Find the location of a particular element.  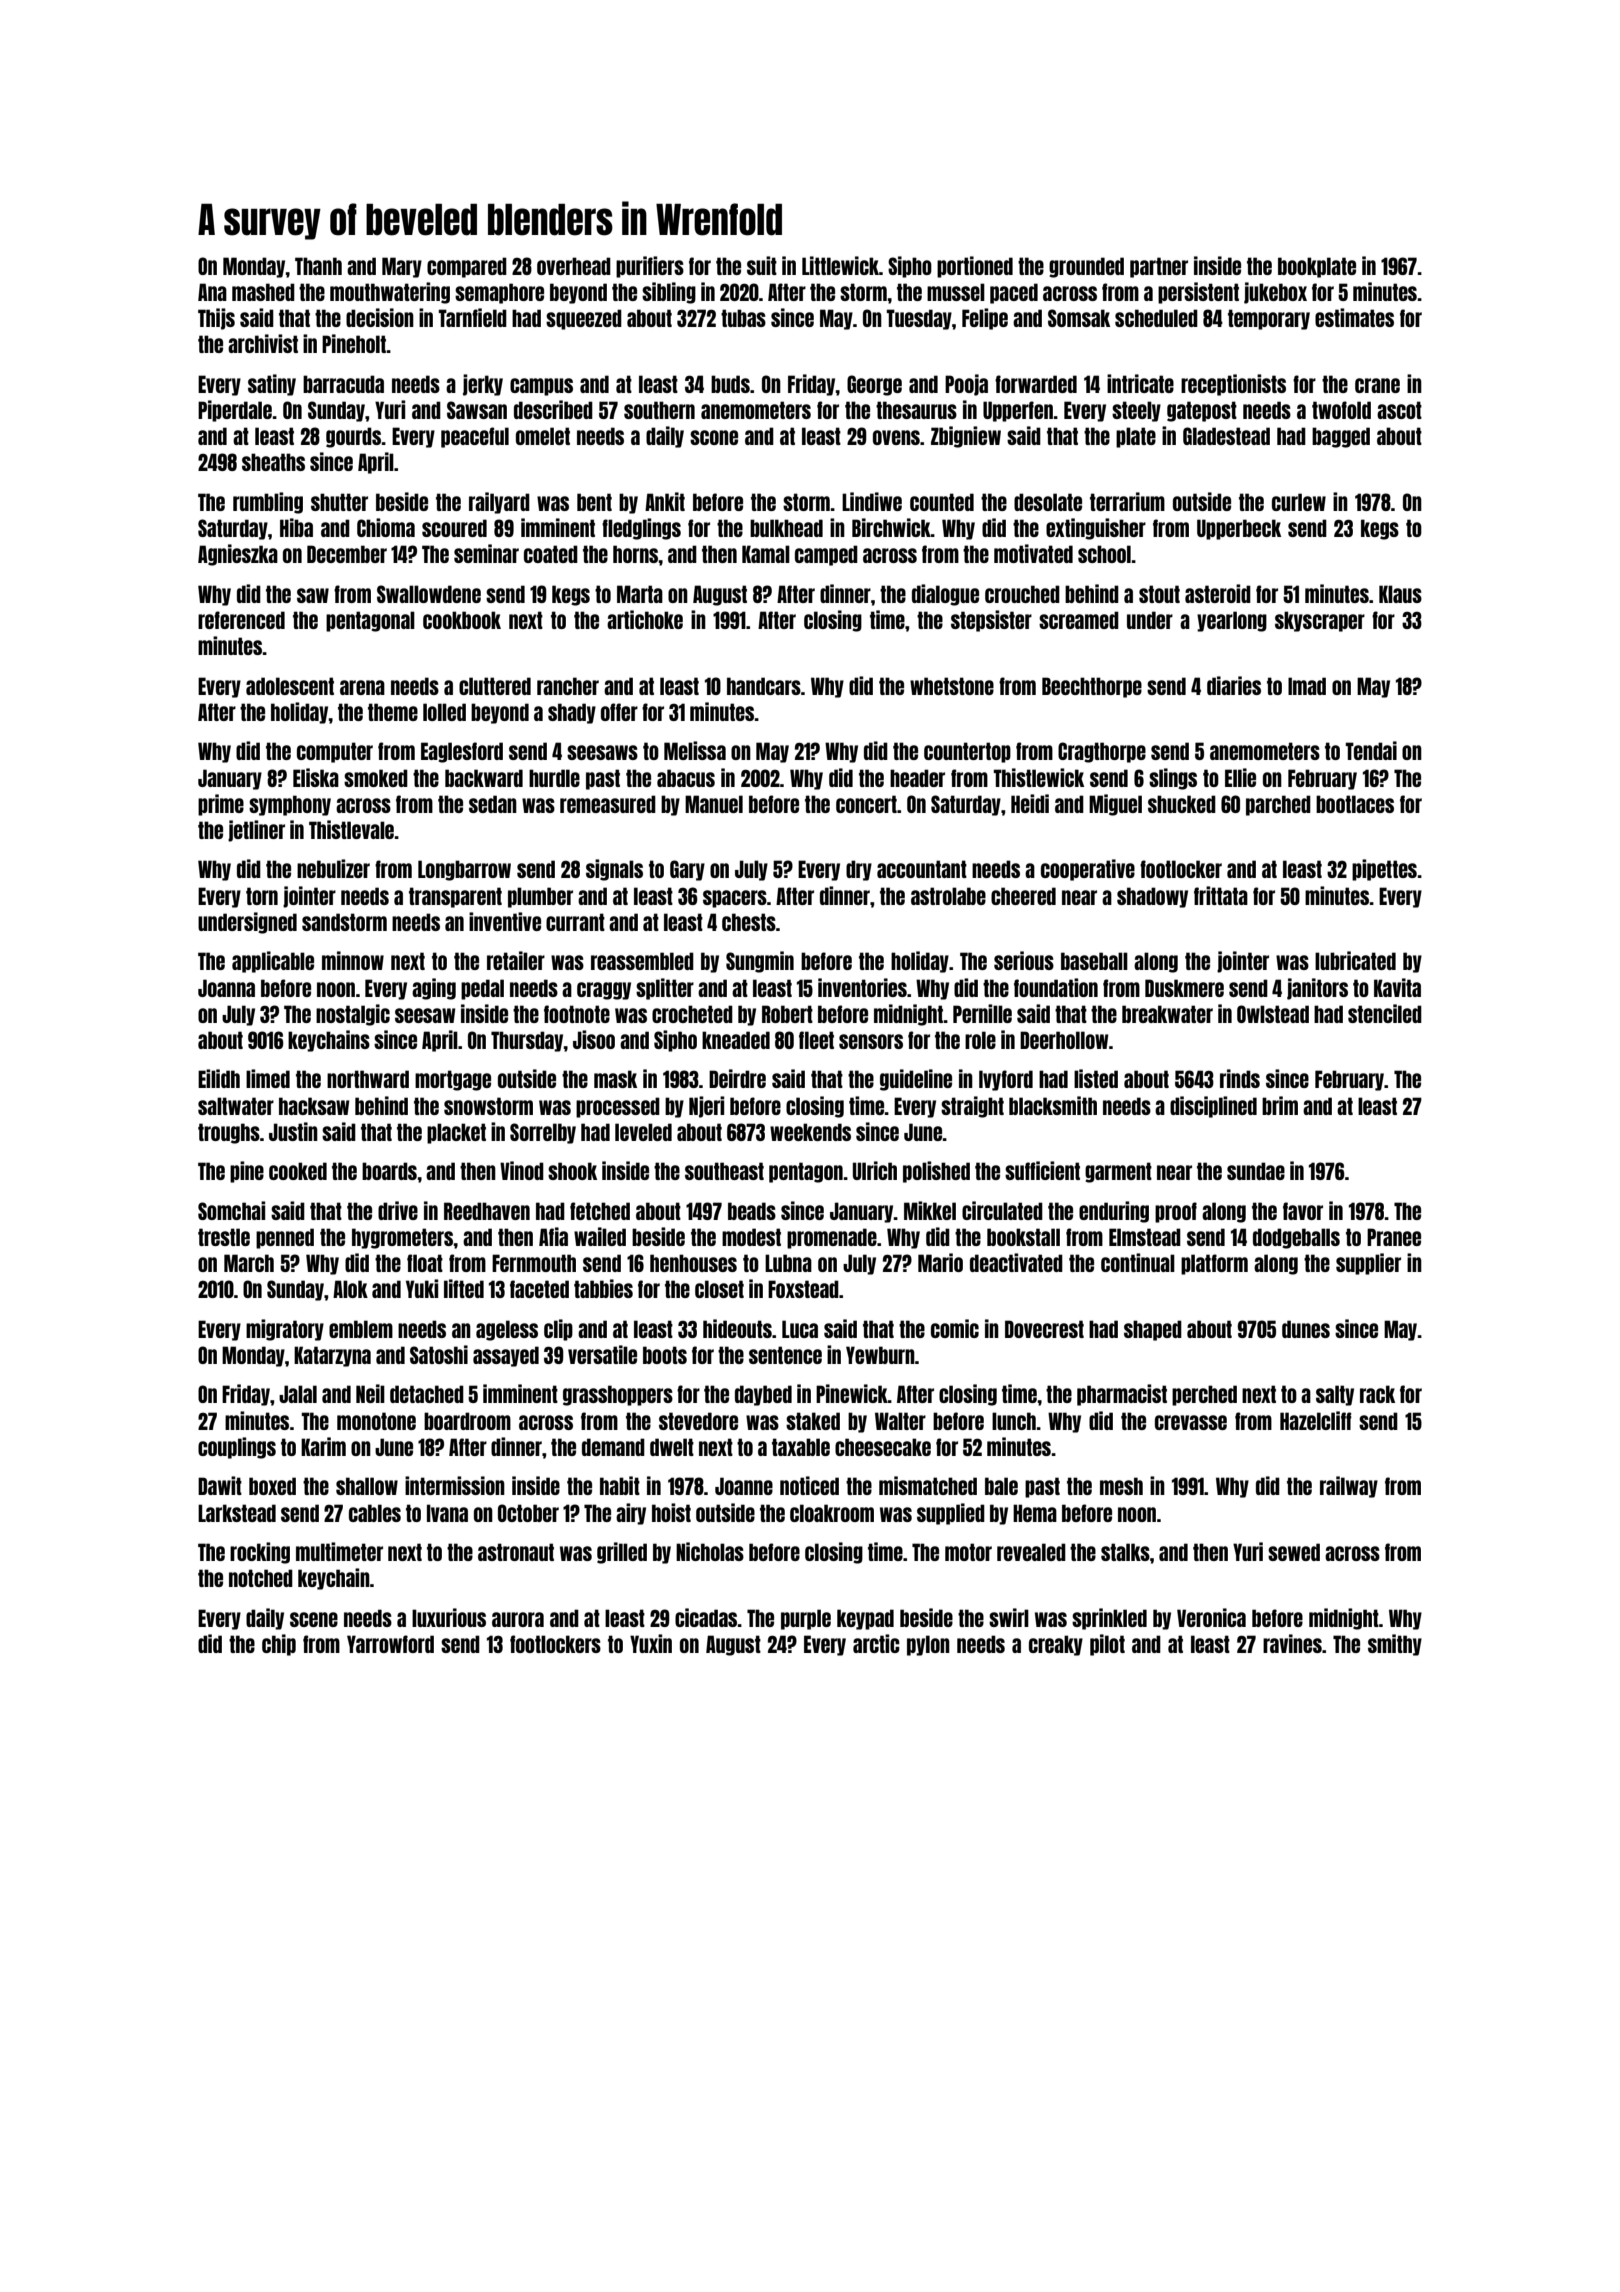

dunes is located at coordinates (1306, 1329).
